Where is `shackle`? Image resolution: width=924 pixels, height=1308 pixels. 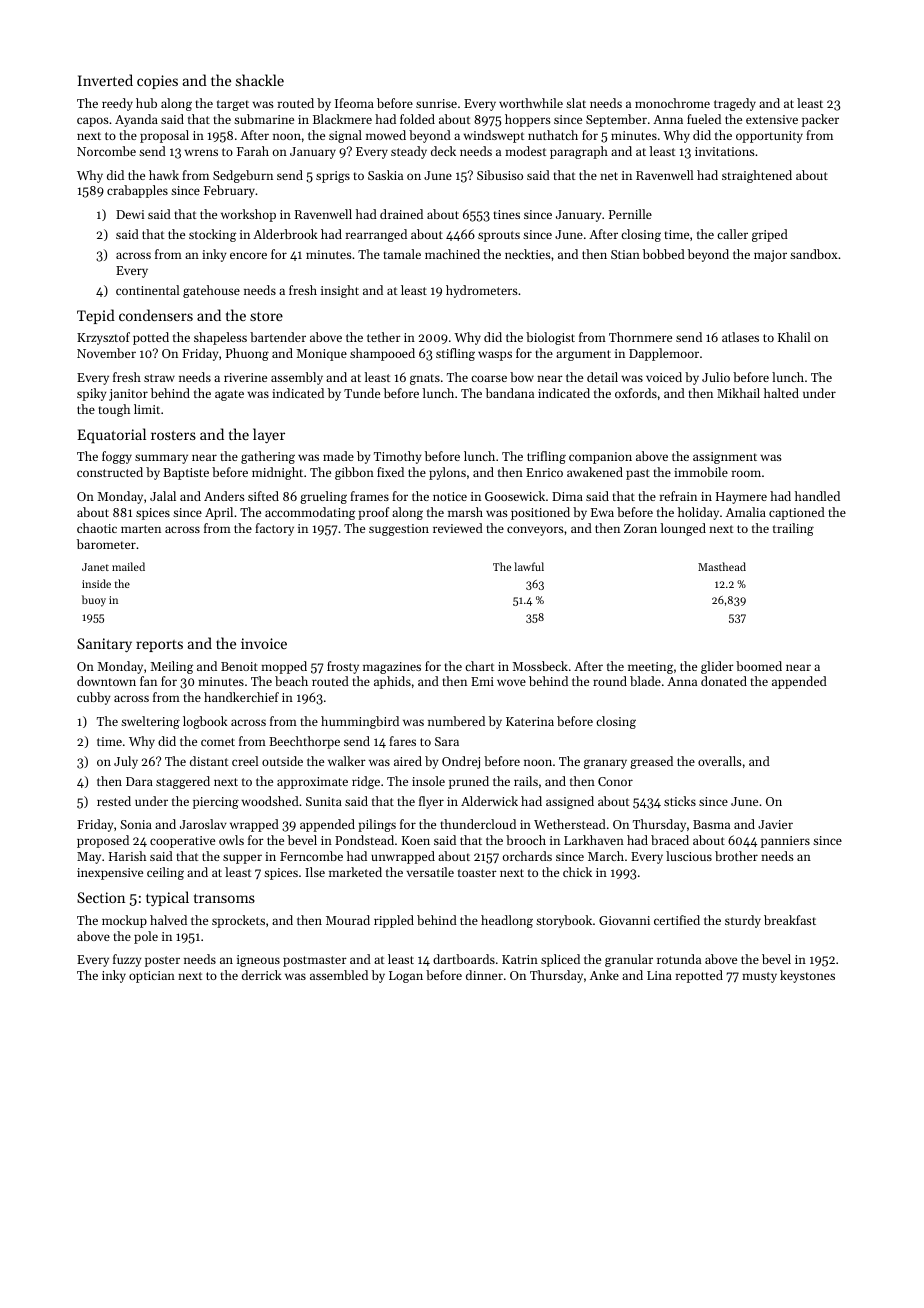 shackle is located at coordinates (260, 80).
